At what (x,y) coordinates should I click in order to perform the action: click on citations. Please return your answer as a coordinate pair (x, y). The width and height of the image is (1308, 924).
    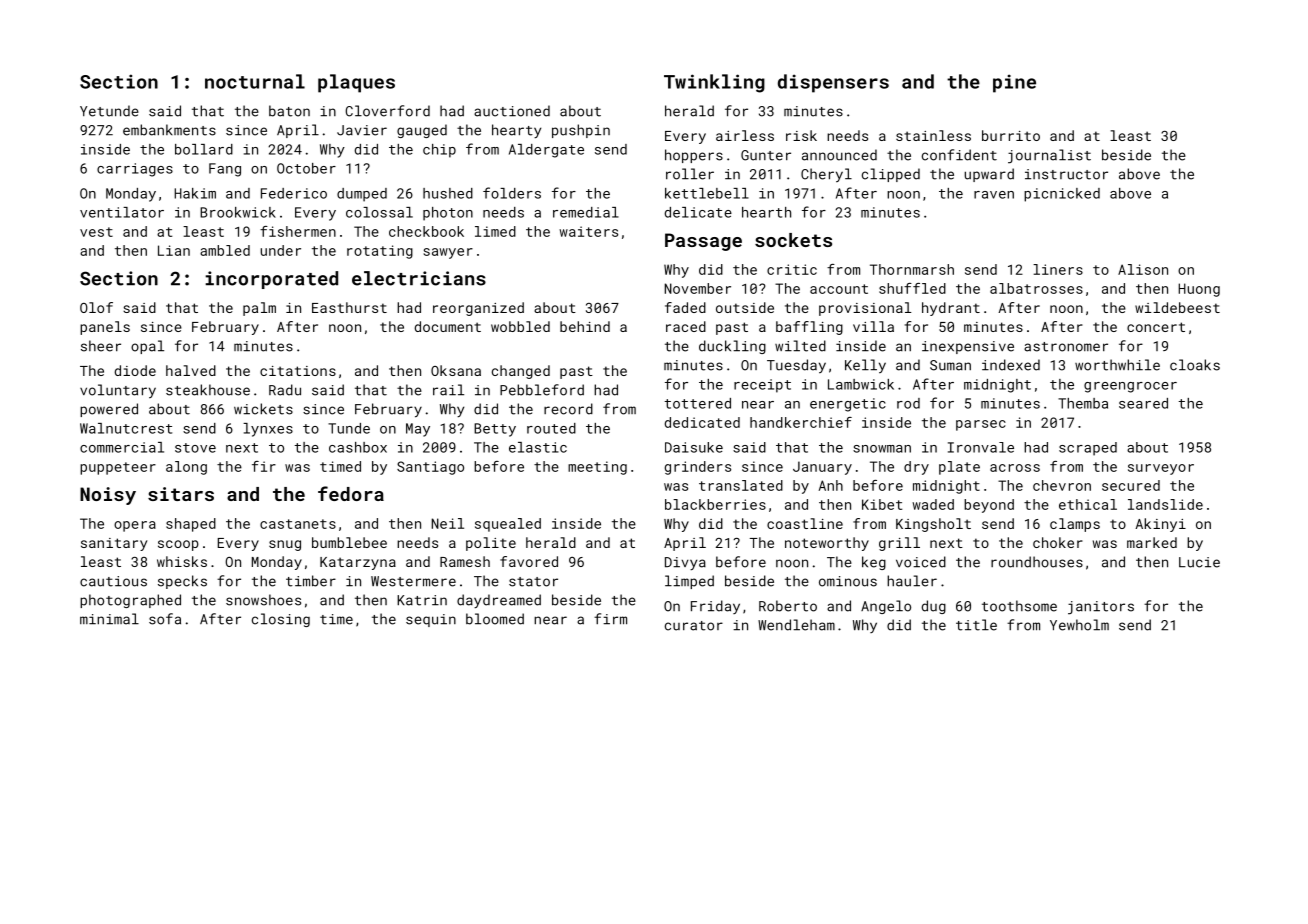
    Looking at the image, I should click on (298, 371).
